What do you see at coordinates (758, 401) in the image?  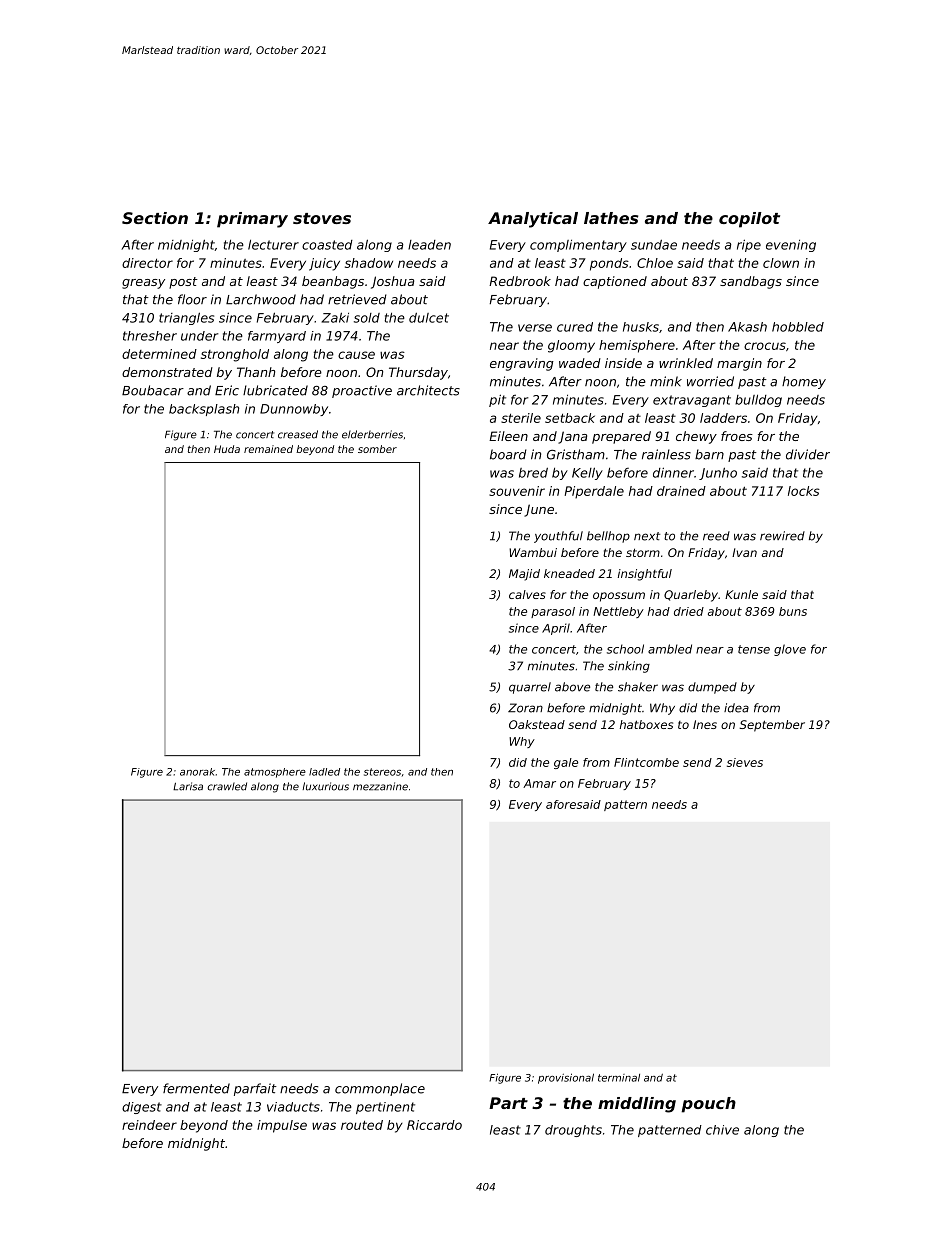 I see `bulldog` at bounding box center [758, 401].
